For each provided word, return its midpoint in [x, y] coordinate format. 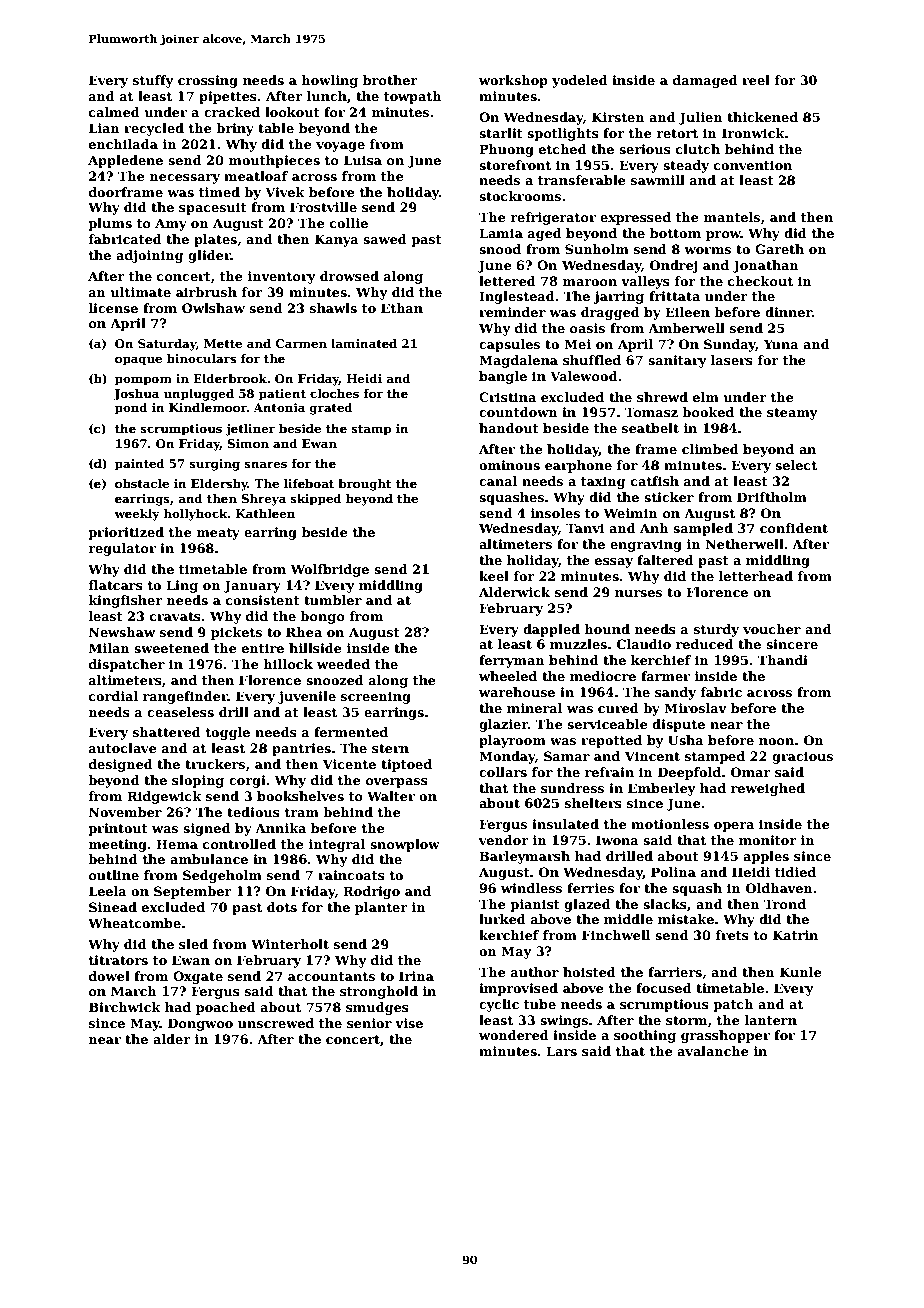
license [113, 308]
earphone [578, 466]
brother [390, 80]
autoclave [123, 748]
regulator [122, 549]
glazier [503, 725]
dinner [788, 312]
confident [794, 528]
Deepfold [689, 773]
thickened [762, 117]
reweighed [768, 789]
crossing [208, 81]
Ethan [402, 308]
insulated [565, 824]
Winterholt [290, 944]
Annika [280, 828]
